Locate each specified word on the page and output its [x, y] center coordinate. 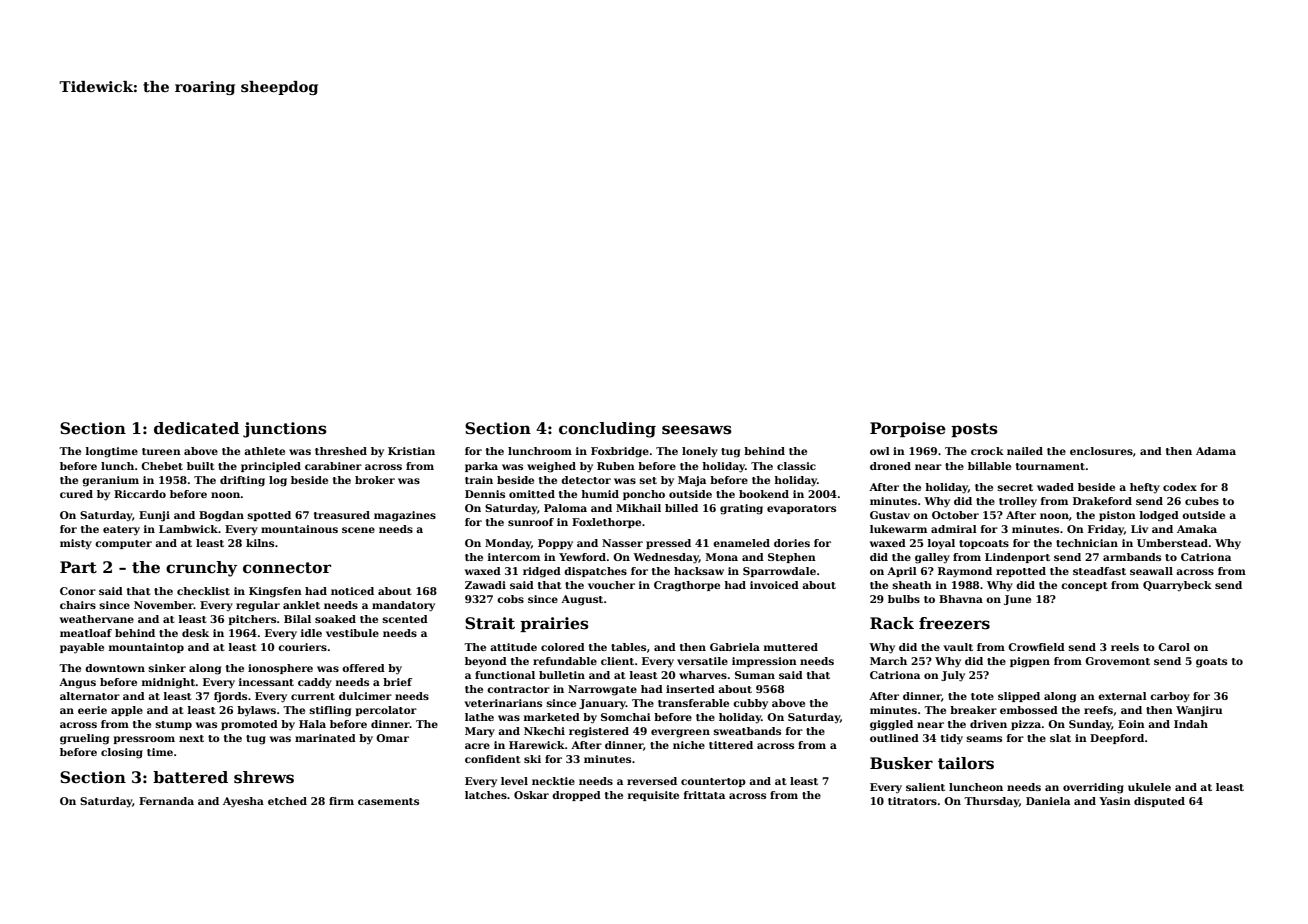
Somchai [626, 717]
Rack [892, 623]
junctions [285, 430]
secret [1015, 487]
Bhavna [961, 599]
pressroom [144, 740]
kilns [260, 543]
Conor [78, 591]
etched [287, 801]
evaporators [801, 509]
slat [1060, 738]
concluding [607, 430]
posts [974, 430]
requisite [653, 796]
